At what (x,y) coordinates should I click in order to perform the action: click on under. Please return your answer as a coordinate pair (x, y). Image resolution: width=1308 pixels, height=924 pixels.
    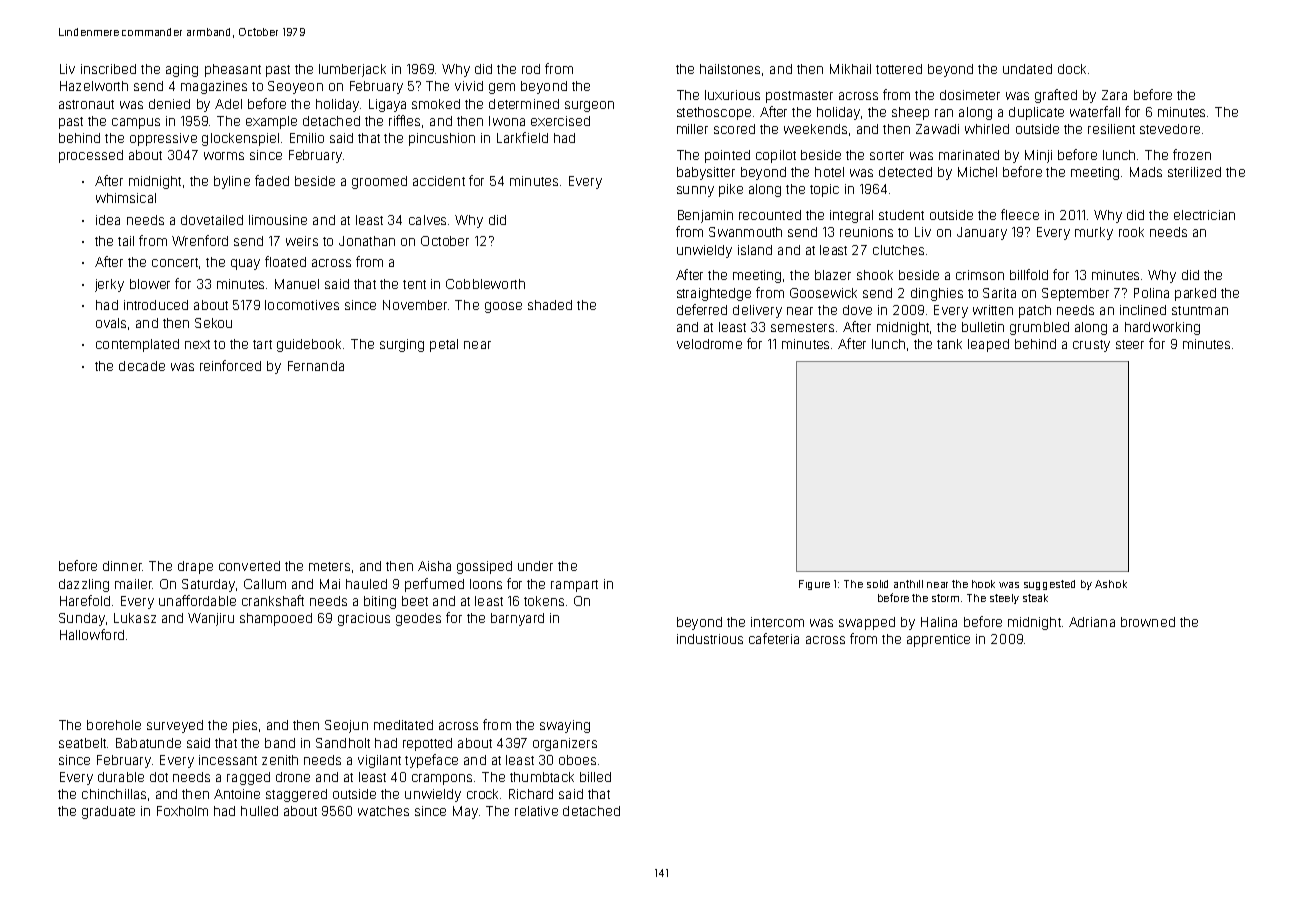
    Looking at the image, I should click on (535, 566).
